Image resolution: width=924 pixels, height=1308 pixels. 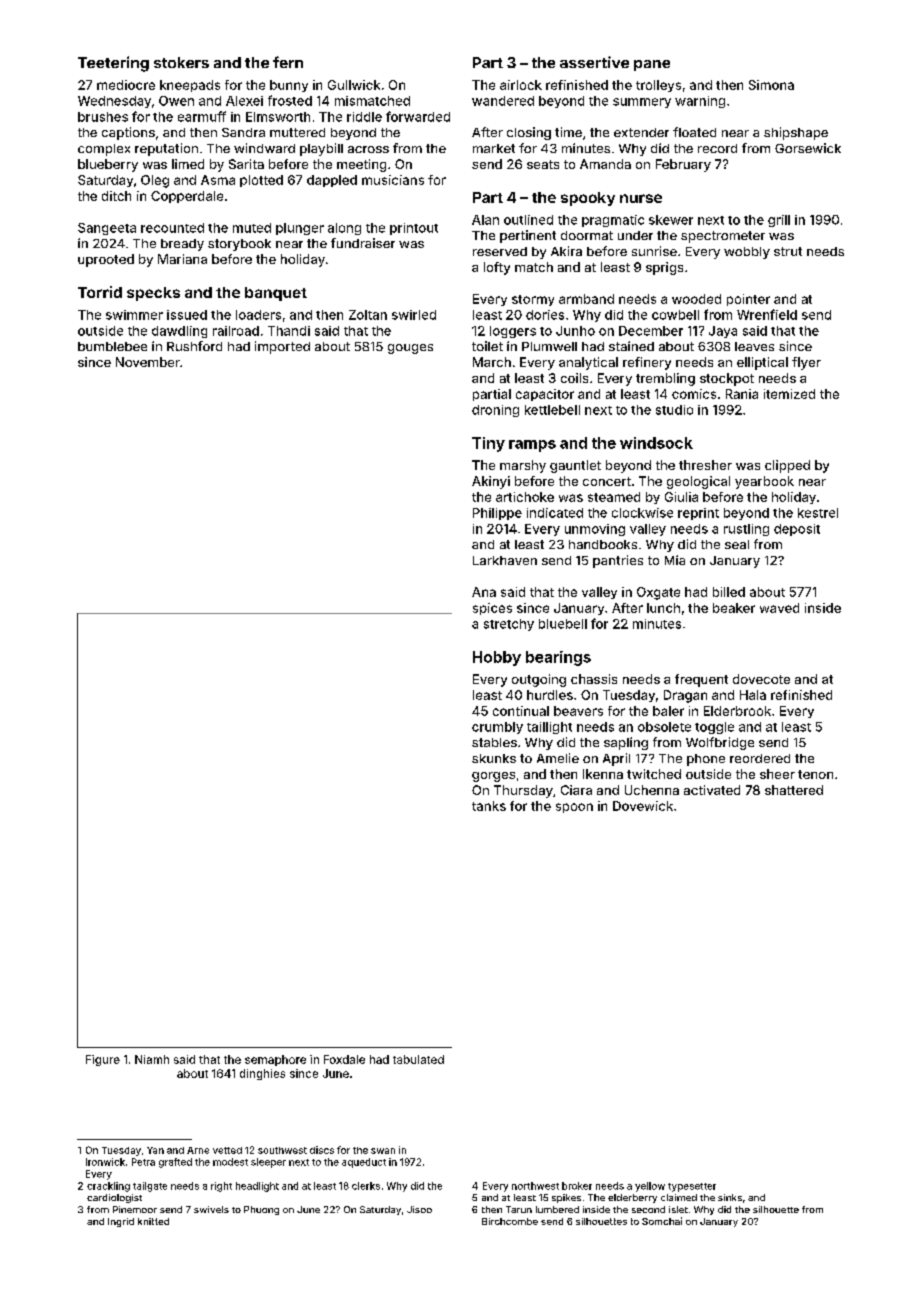 I want to click on fundraiser, so click(x=363, y=243).
